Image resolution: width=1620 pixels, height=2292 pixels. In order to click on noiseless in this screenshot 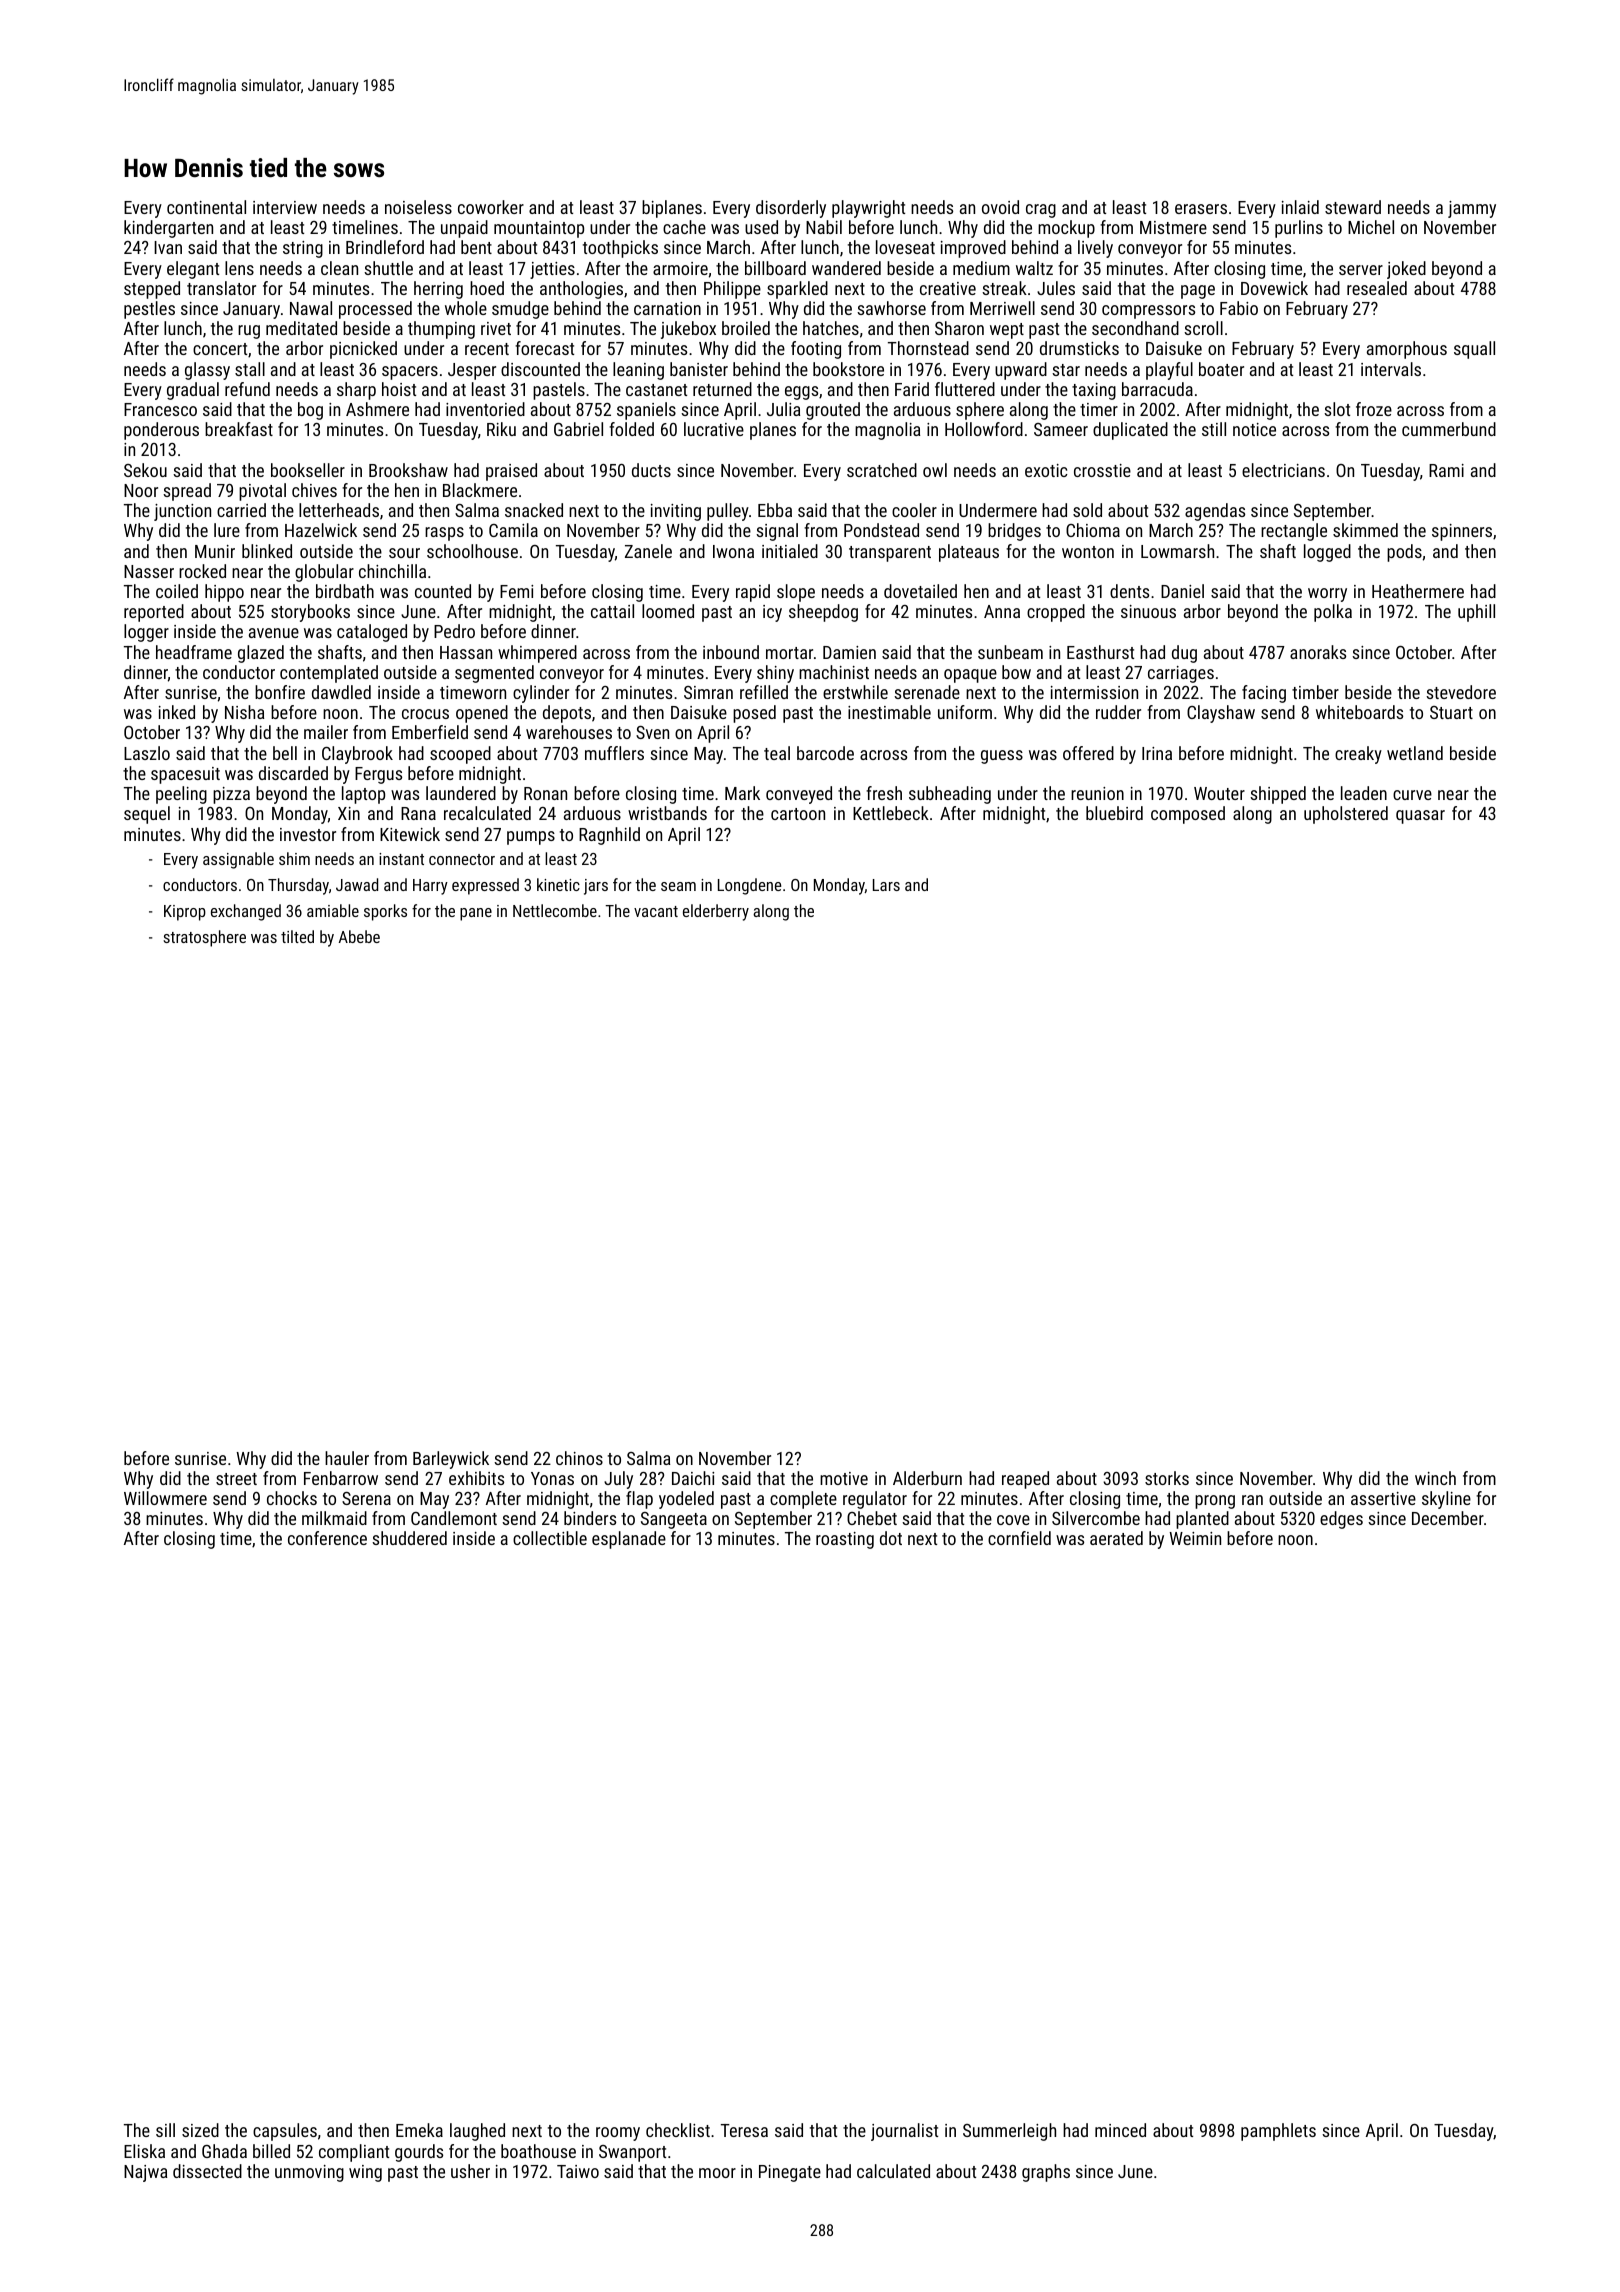, I will do `click(418, 207)`.
